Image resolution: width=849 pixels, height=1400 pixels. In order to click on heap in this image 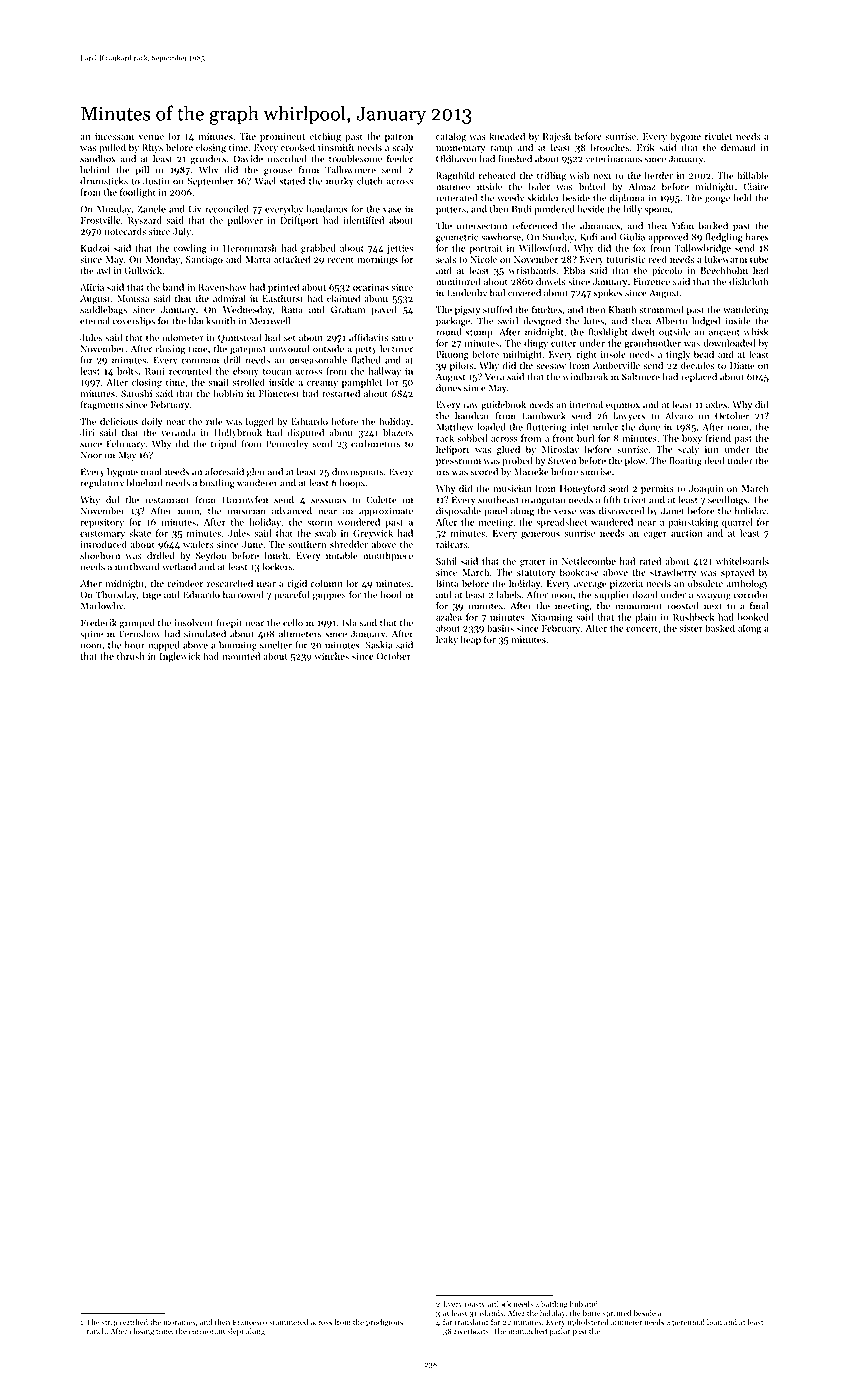, I will do `click(471, 640)`.
